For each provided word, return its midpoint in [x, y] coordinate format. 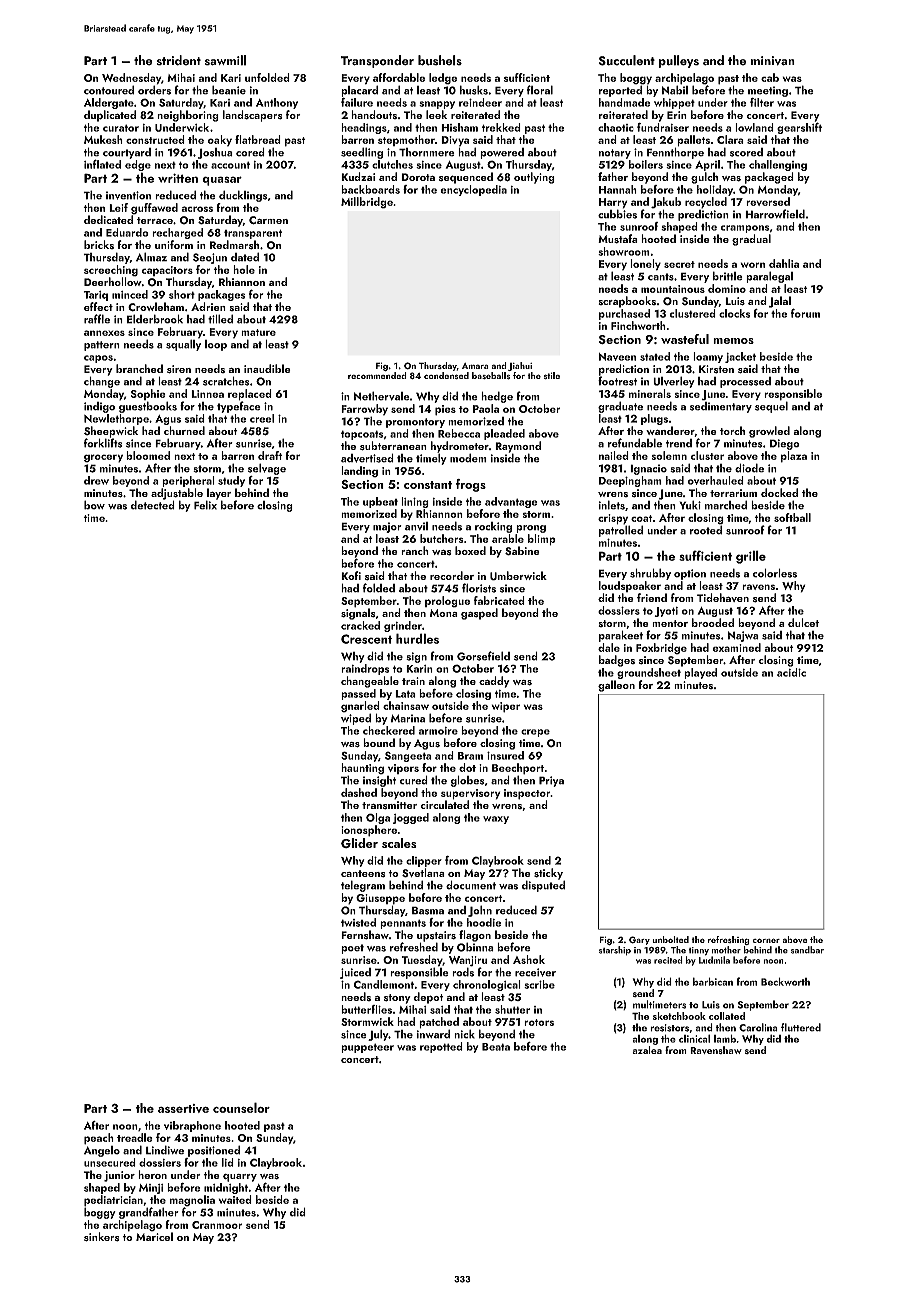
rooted [706, 530]
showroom [624, 251]
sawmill [225, 60]
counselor [241, 1107]
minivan [773, 61]
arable [508, 538]
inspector [527, 794]
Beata [496, 1047]
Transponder [377, 61]
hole [244, 269]
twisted [358, 922]
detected [153, 505]
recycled [706, 203]
